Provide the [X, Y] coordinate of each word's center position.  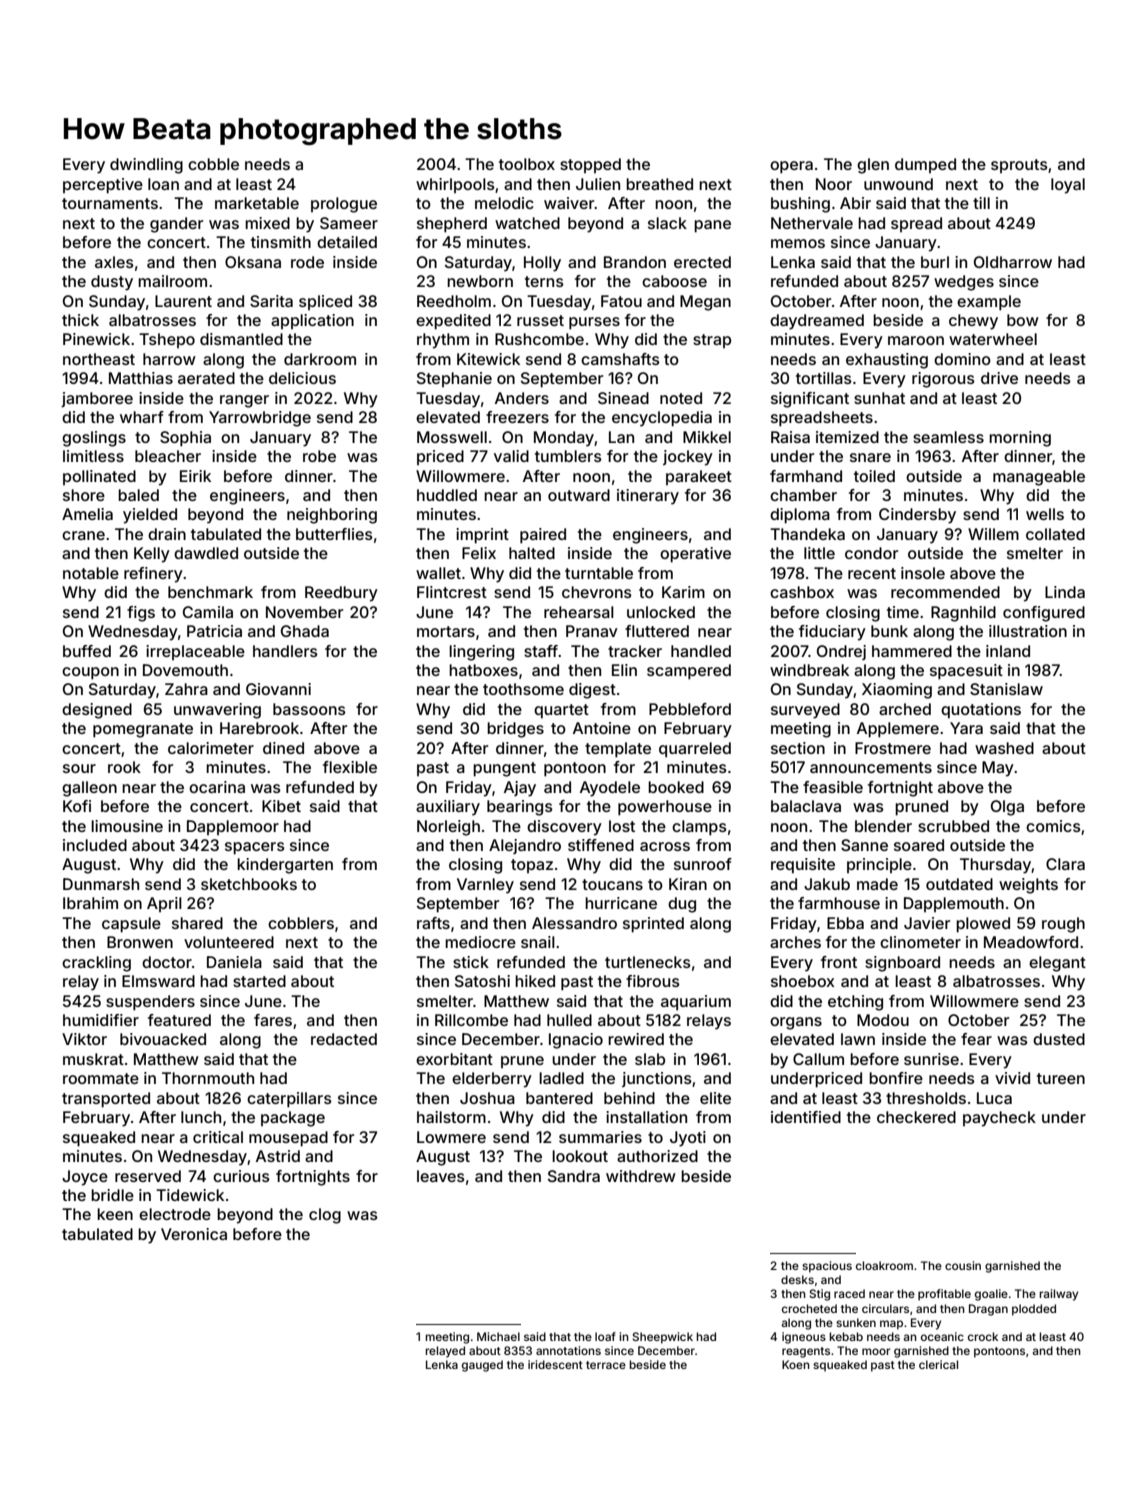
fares [273, 1020]
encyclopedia [662, 419]
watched [527, 223]
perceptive [103, 186]
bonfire [896, 1078]
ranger [244, 401]
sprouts [1019, 166]
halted [532, 553]
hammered [912, 651]
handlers [285, 651]
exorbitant [454, 1059]
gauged [482, 1366]
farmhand [806, 476]
